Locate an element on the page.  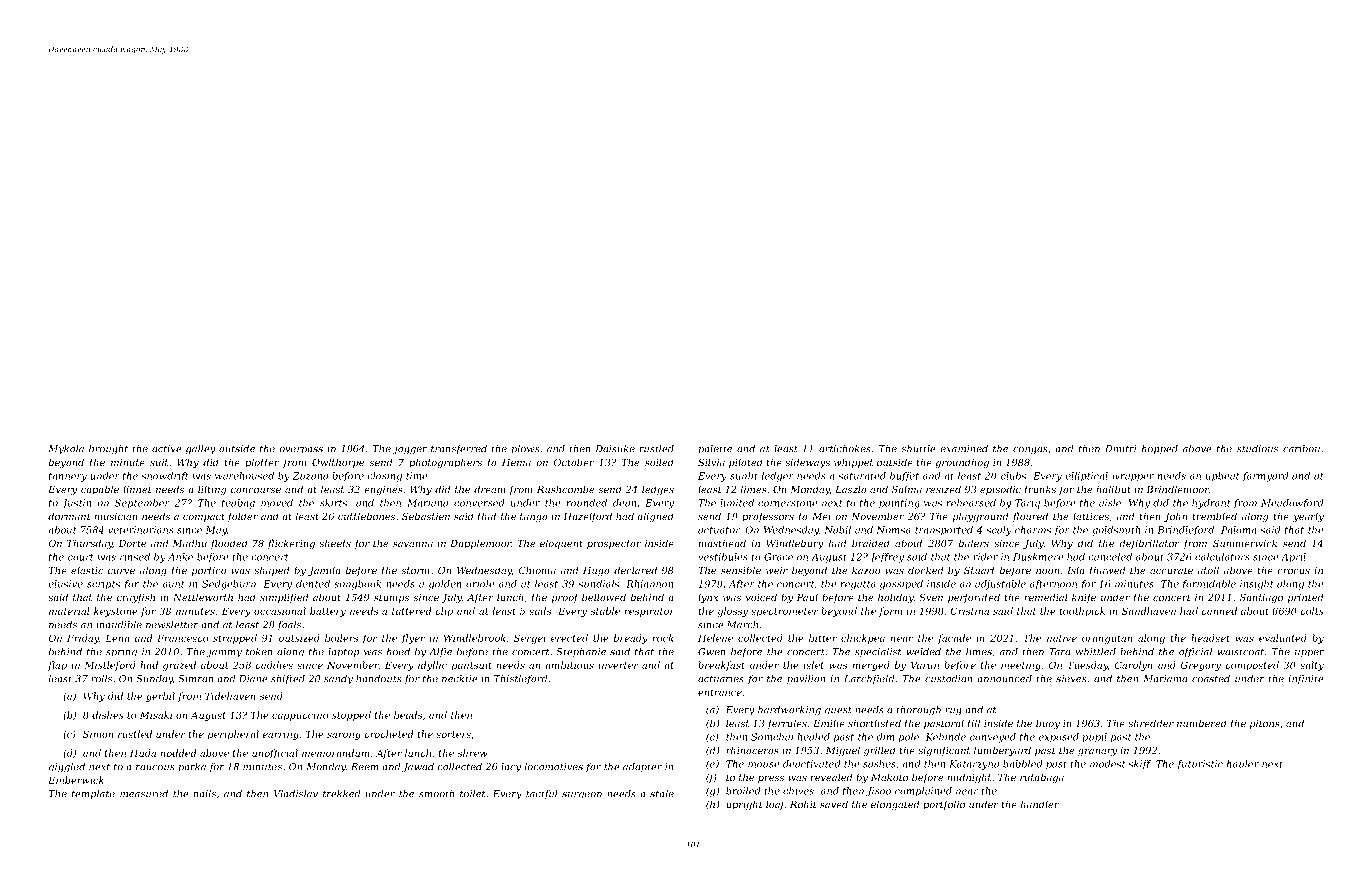
halibut is located at coordinates (1113, 489).
